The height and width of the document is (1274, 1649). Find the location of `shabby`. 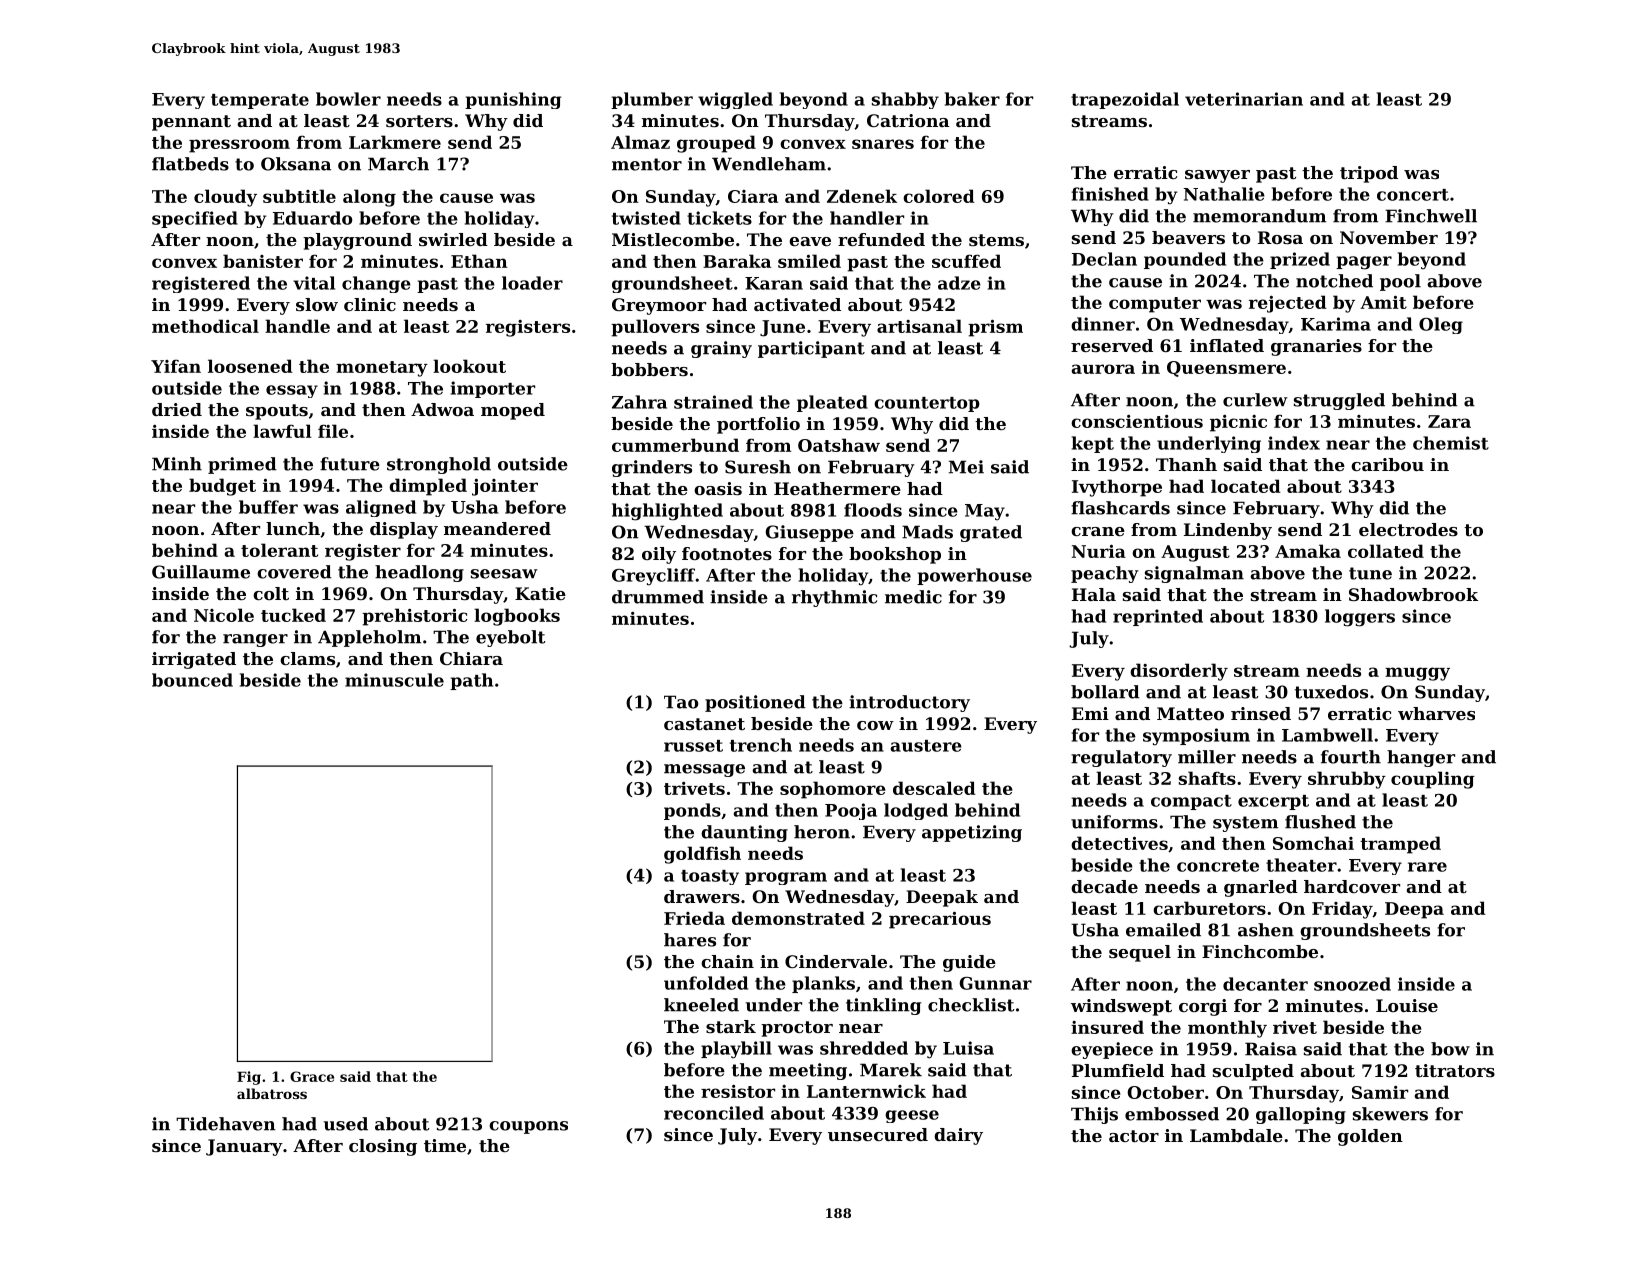

shabby is located at coordinates (905, 100).
